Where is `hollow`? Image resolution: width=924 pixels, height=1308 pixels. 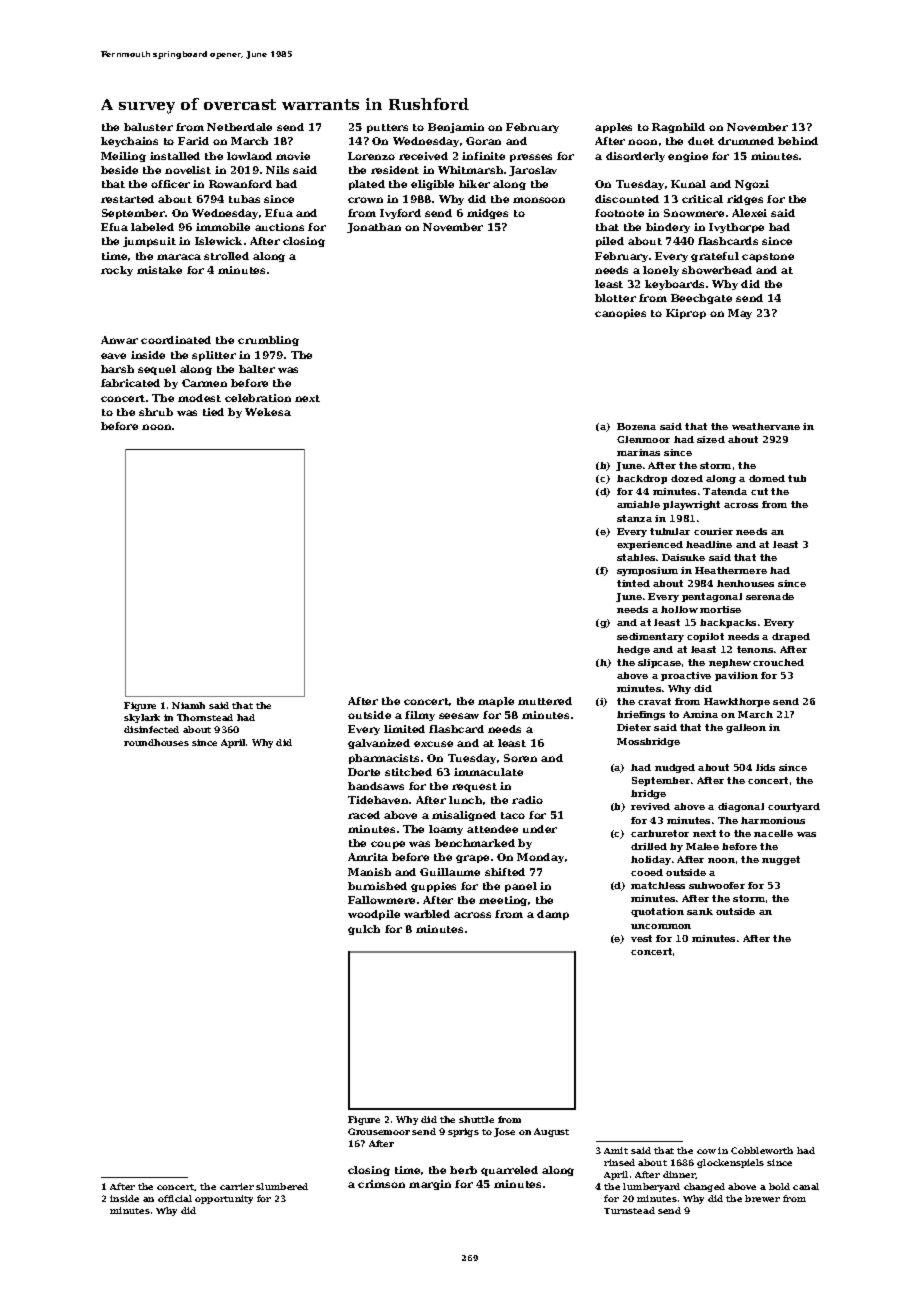 hollow is located at coordinates (679, 609).
